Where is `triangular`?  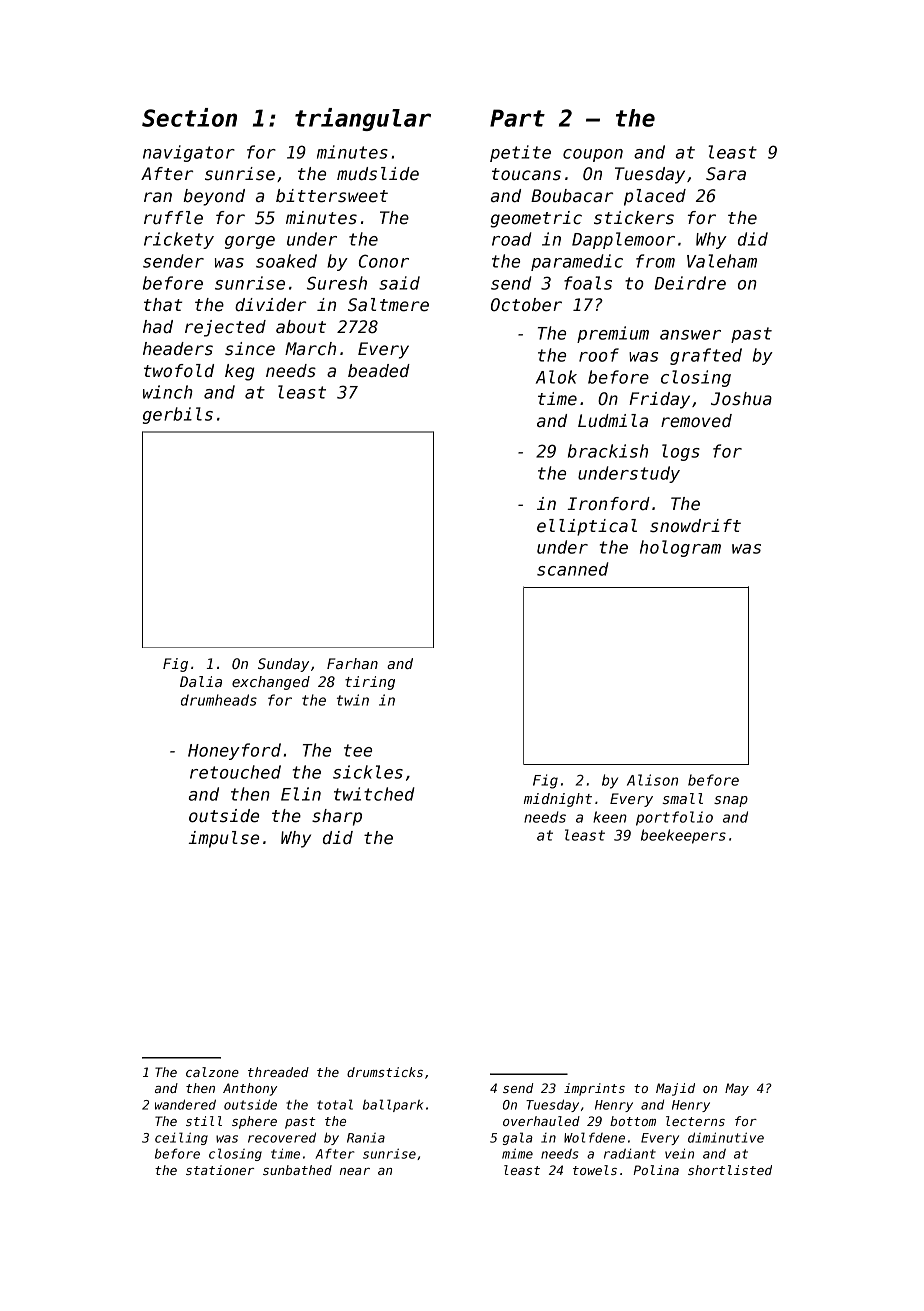
triangular is located at coordinates (363, 119).
